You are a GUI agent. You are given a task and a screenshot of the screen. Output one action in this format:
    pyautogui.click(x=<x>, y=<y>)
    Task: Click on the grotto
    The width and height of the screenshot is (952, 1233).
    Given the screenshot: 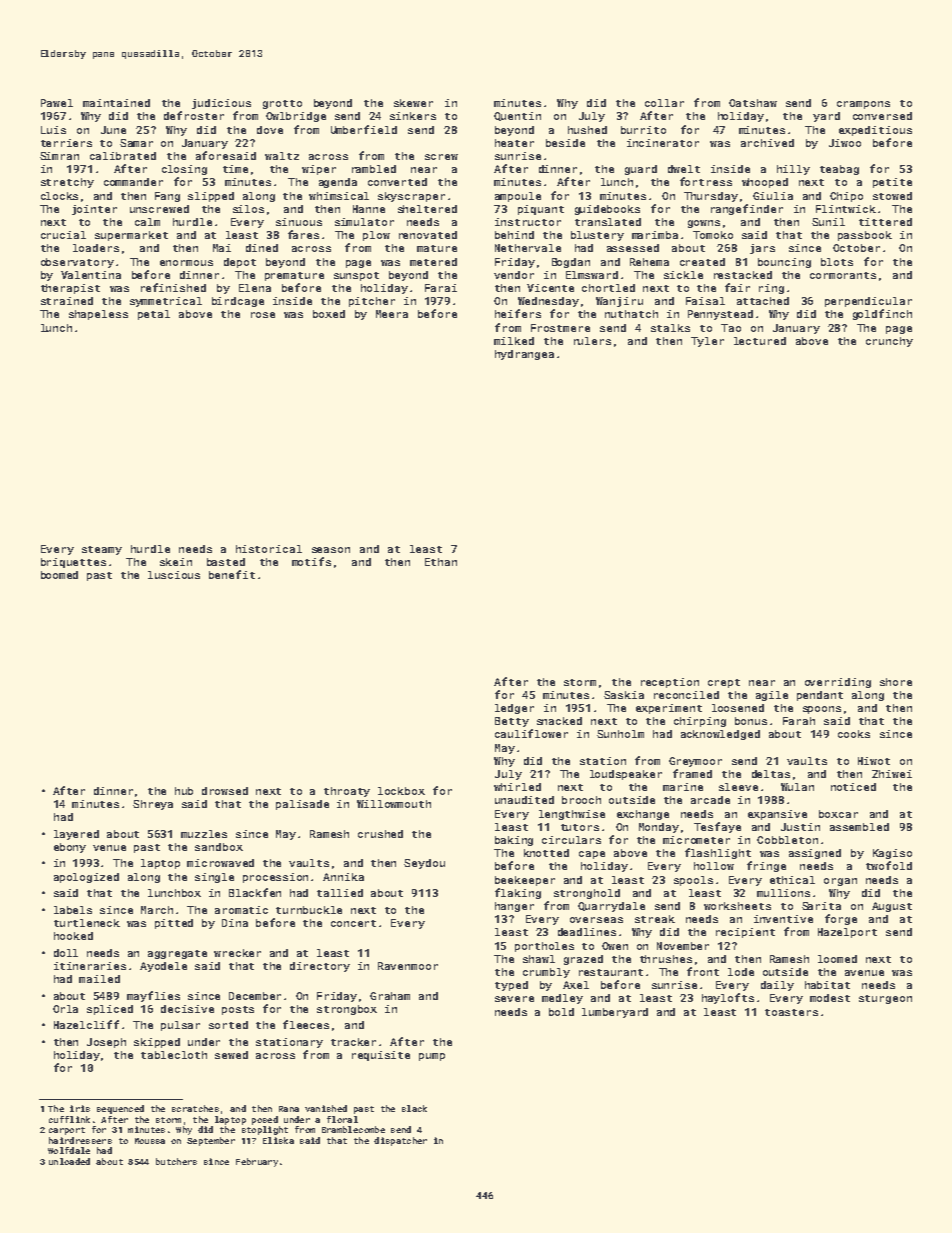 What is the action you would take?
    pyautogui.click(x=282, y=104)
